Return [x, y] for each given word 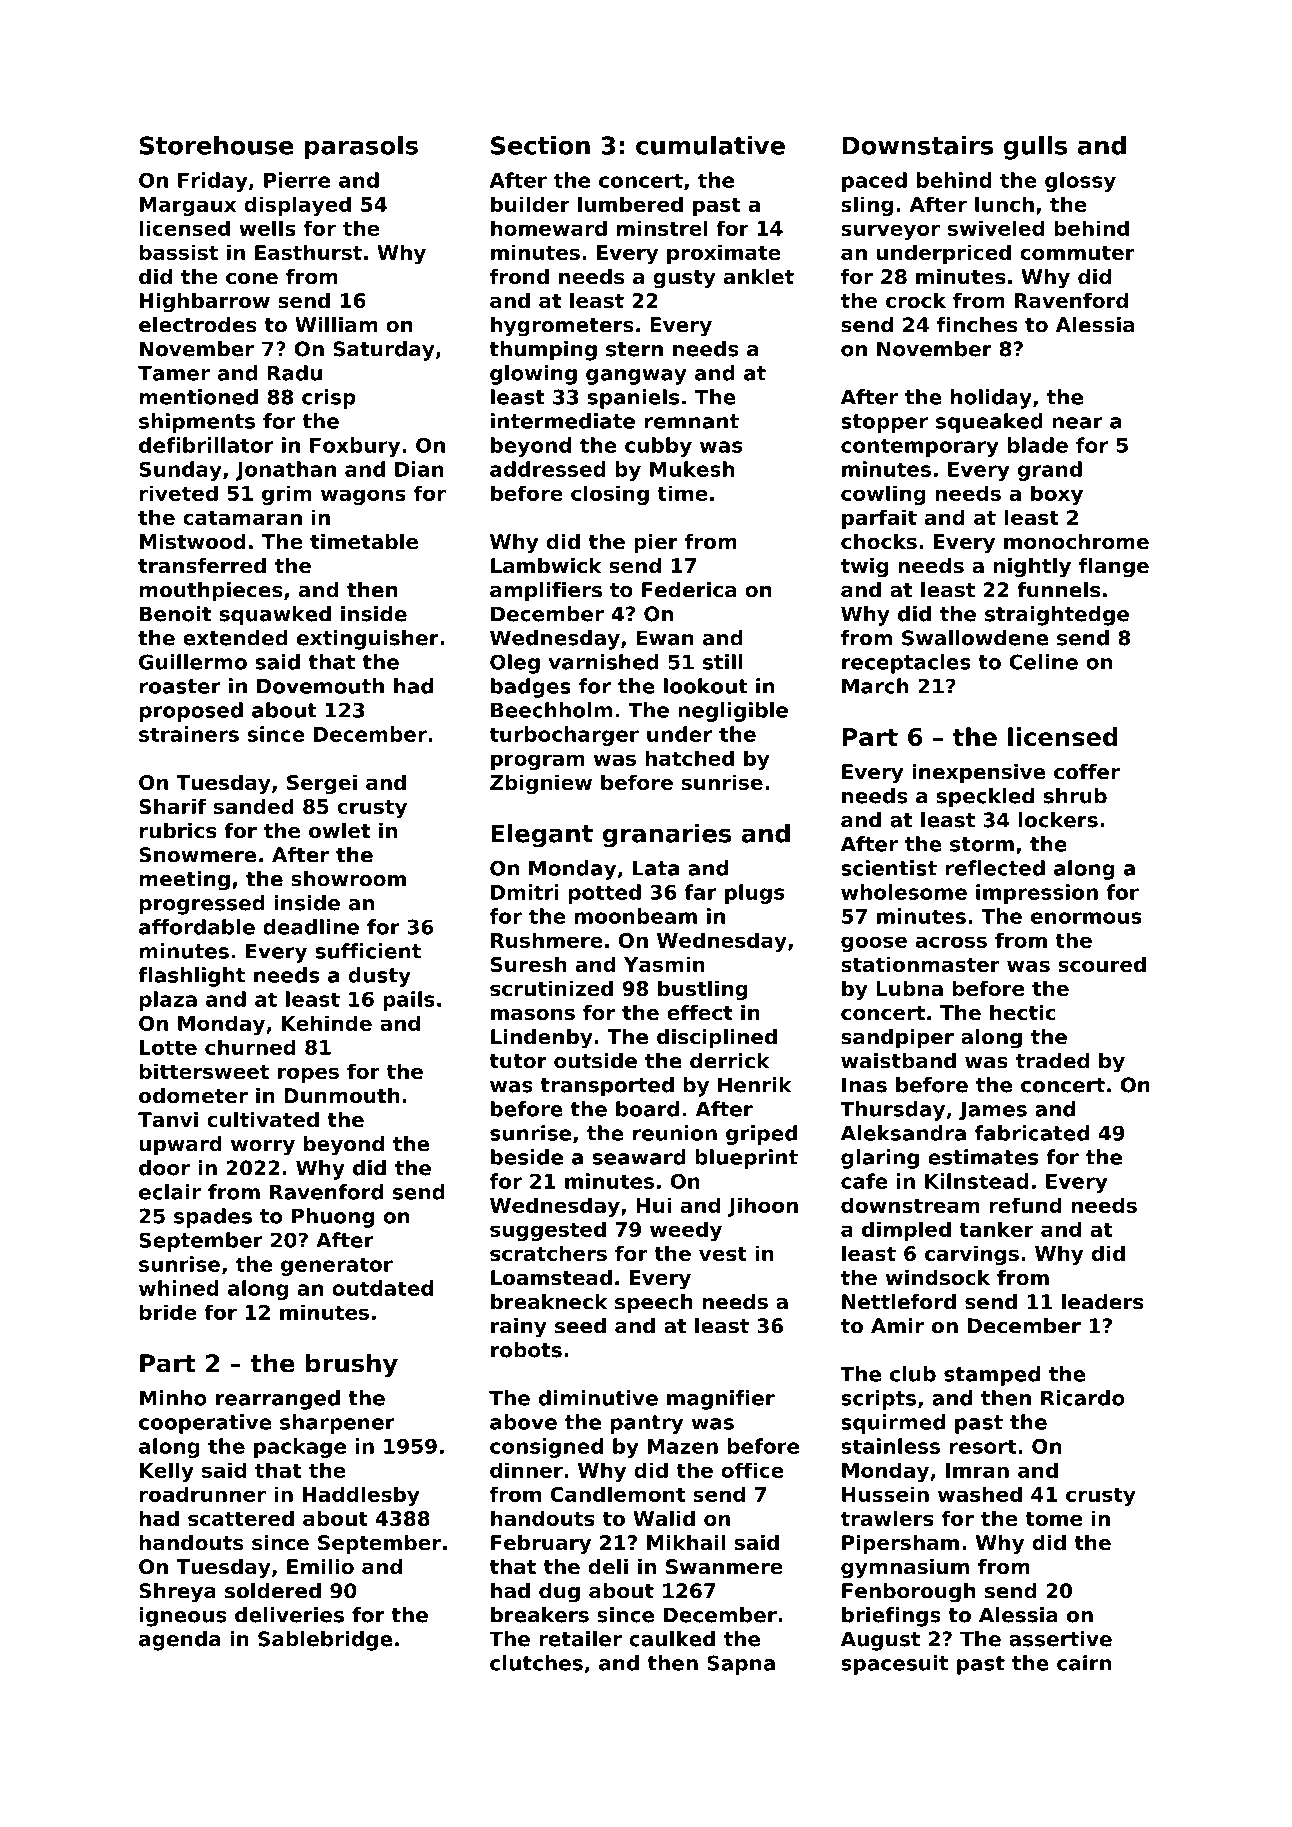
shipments [197, 423]
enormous [1086, 918]
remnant [691, 421]
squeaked [989, 423]
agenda [179, 1641]
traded [1052, 1061]
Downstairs [917, 145]
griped [761, 1135]
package [300, 1448]
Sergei [322, 784]
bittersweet [204, 1071]
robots [526, 1350]
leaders [1102, 1302]
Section [540, 145]
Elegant [542, 836]
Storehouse [217, 145]
